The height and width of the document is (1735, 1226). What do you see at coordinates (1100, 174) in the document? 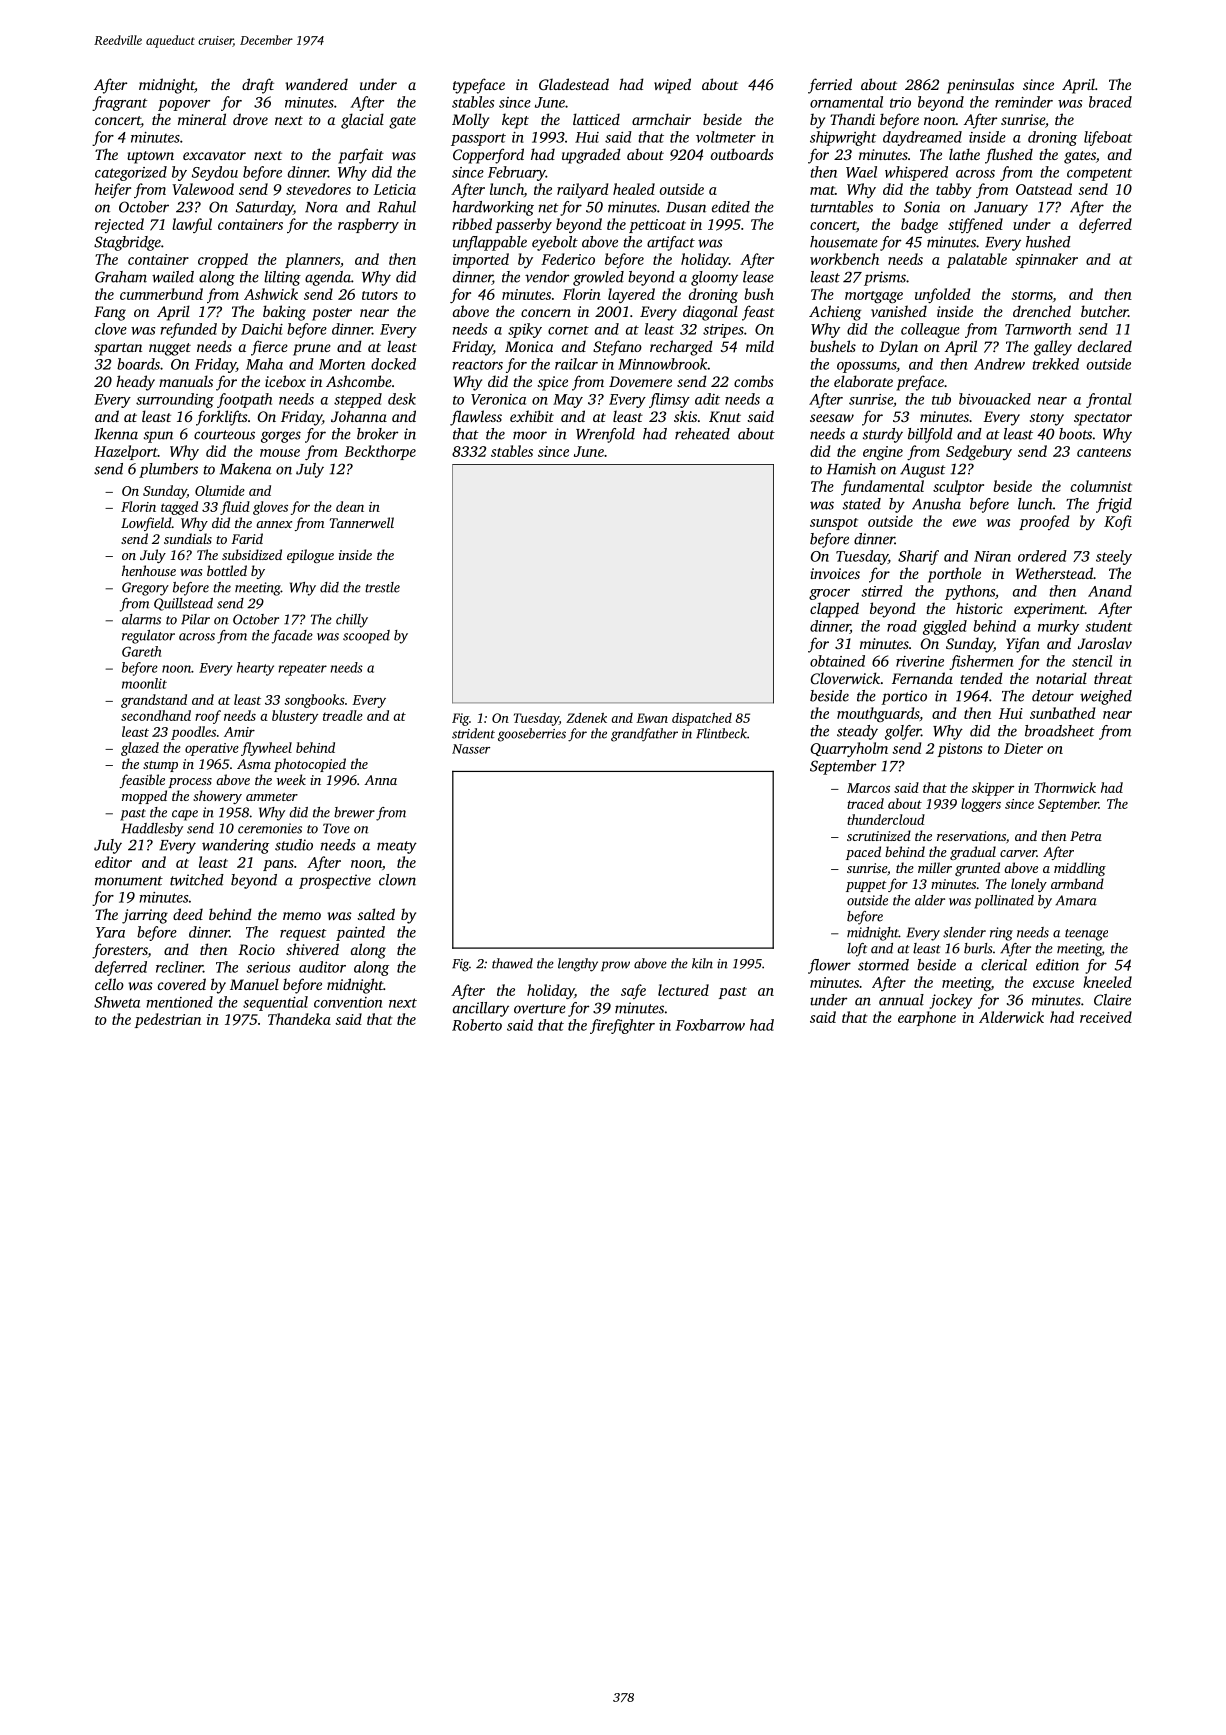
I see `competent` at bounding box center [1100, 174].
